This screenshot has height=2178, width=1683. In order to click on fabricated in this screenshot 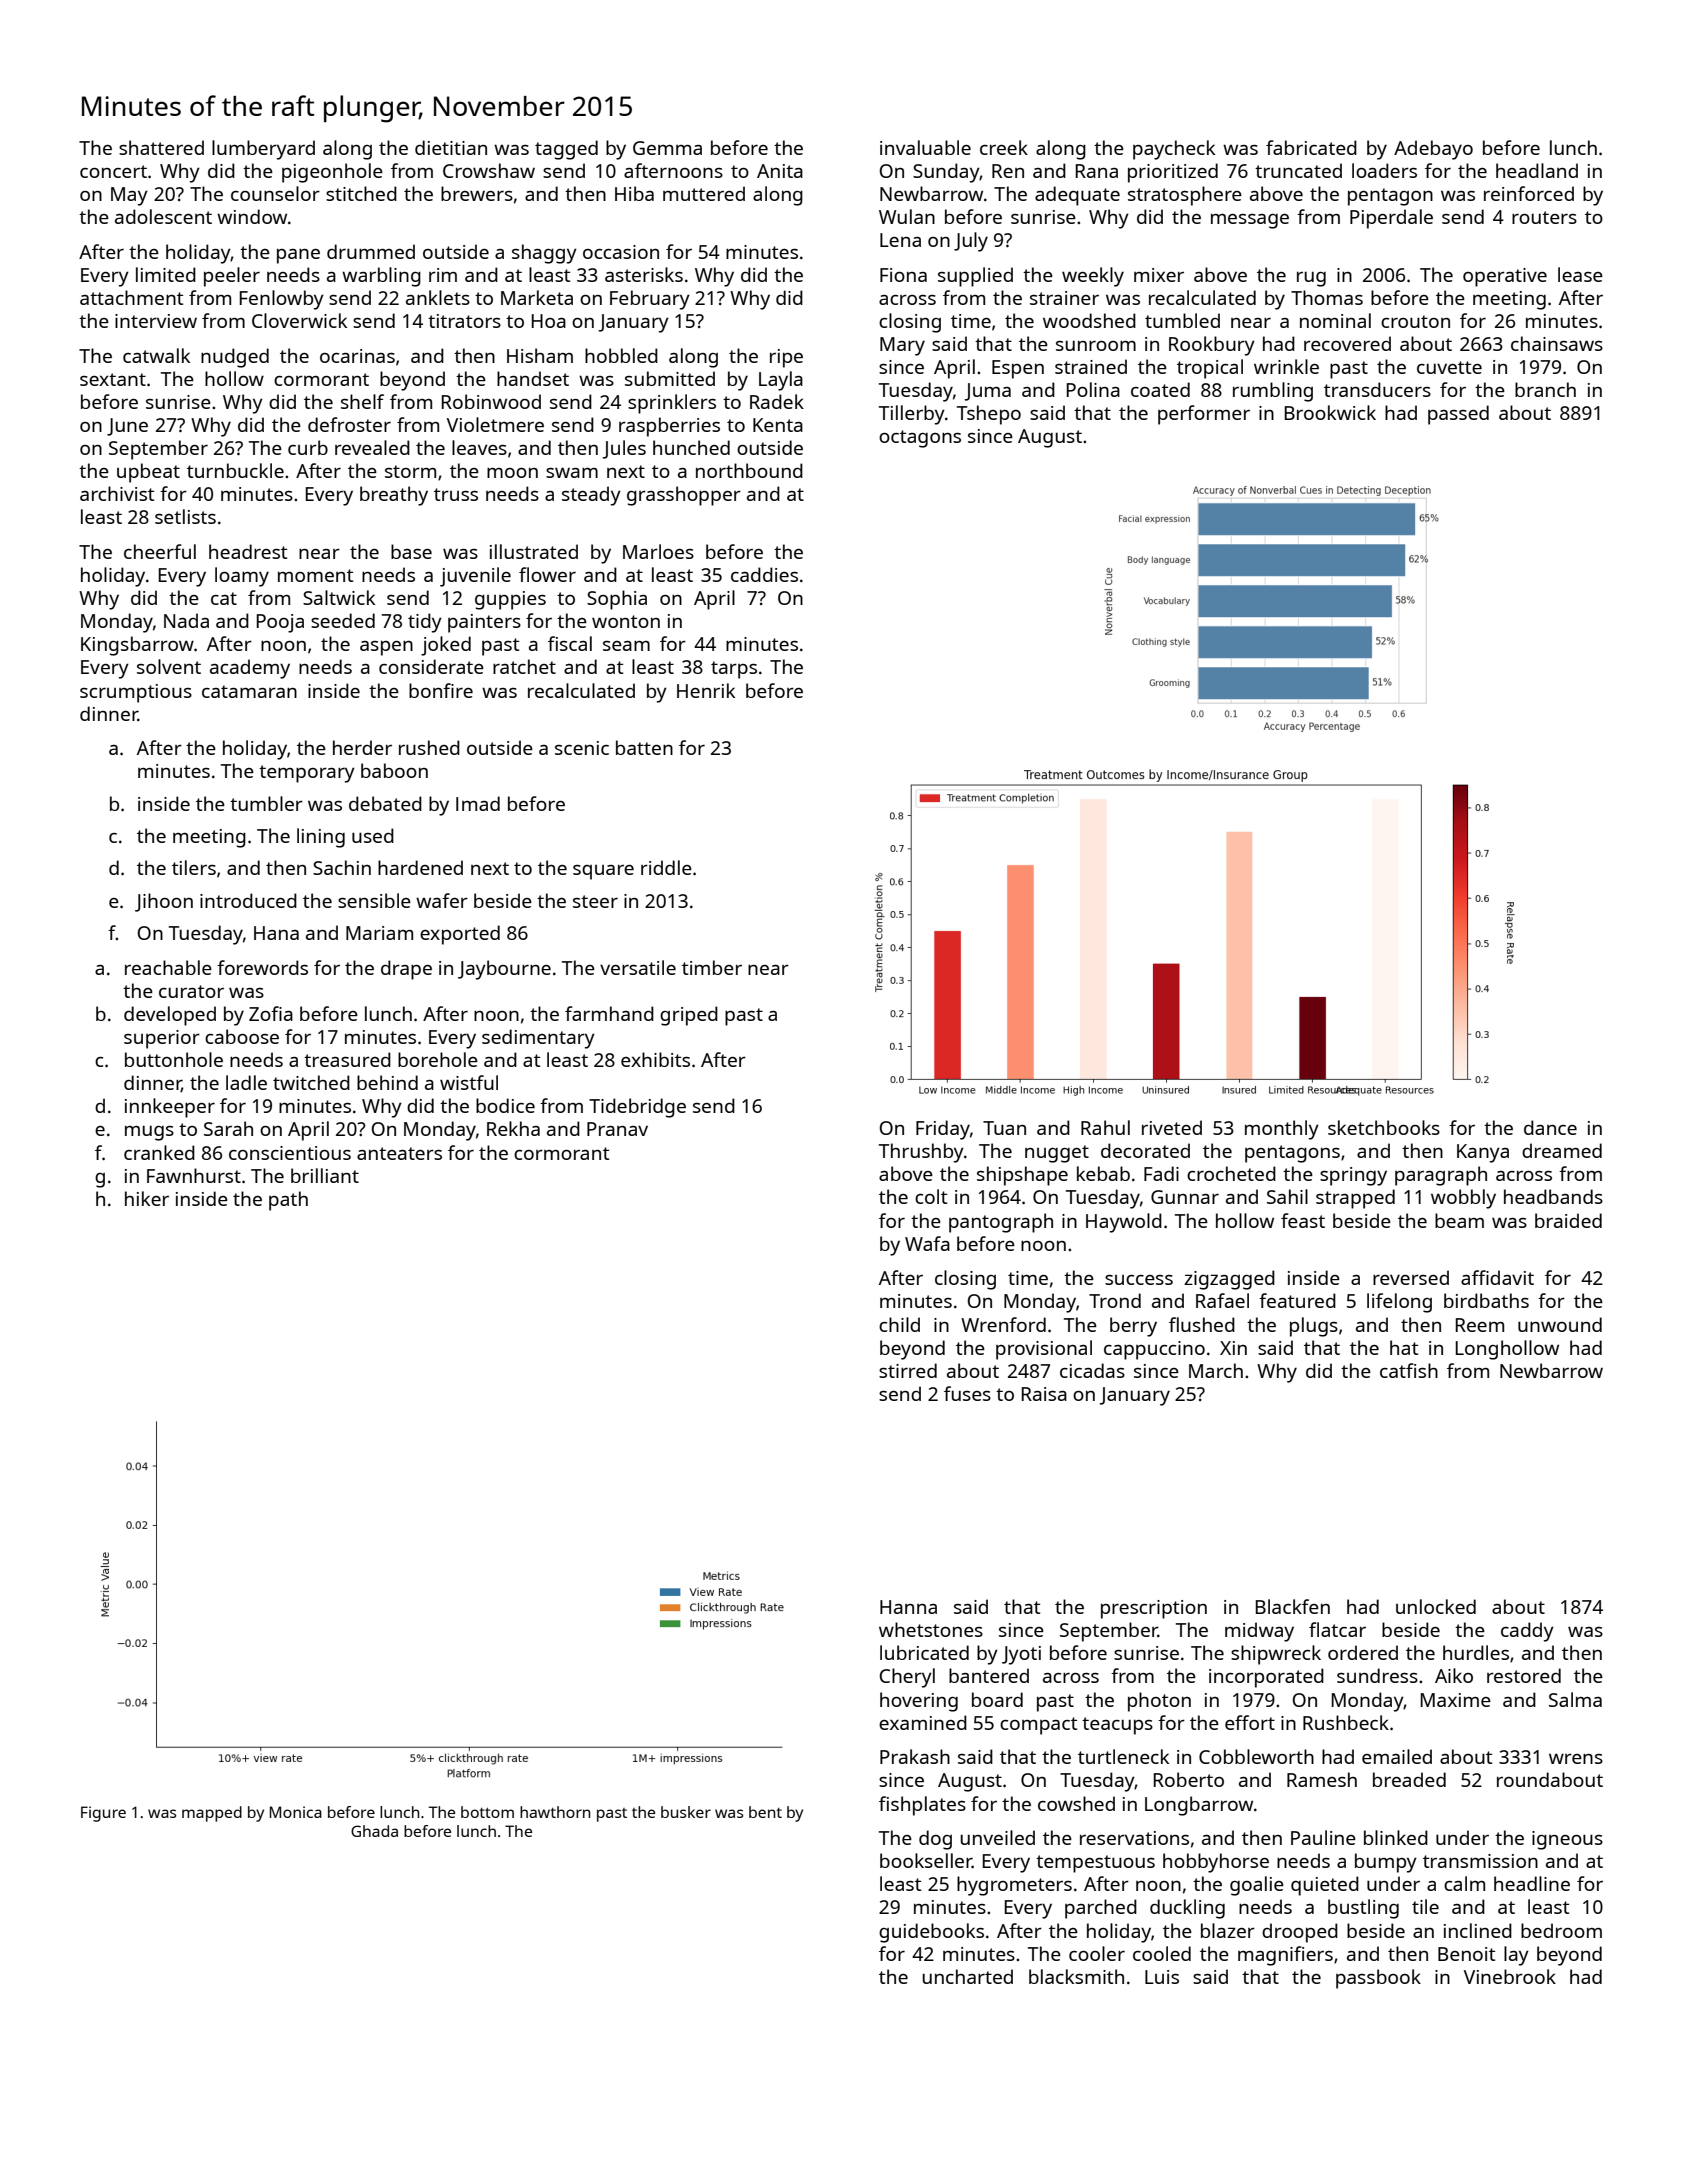, I will do `click(1311, 147)`.
